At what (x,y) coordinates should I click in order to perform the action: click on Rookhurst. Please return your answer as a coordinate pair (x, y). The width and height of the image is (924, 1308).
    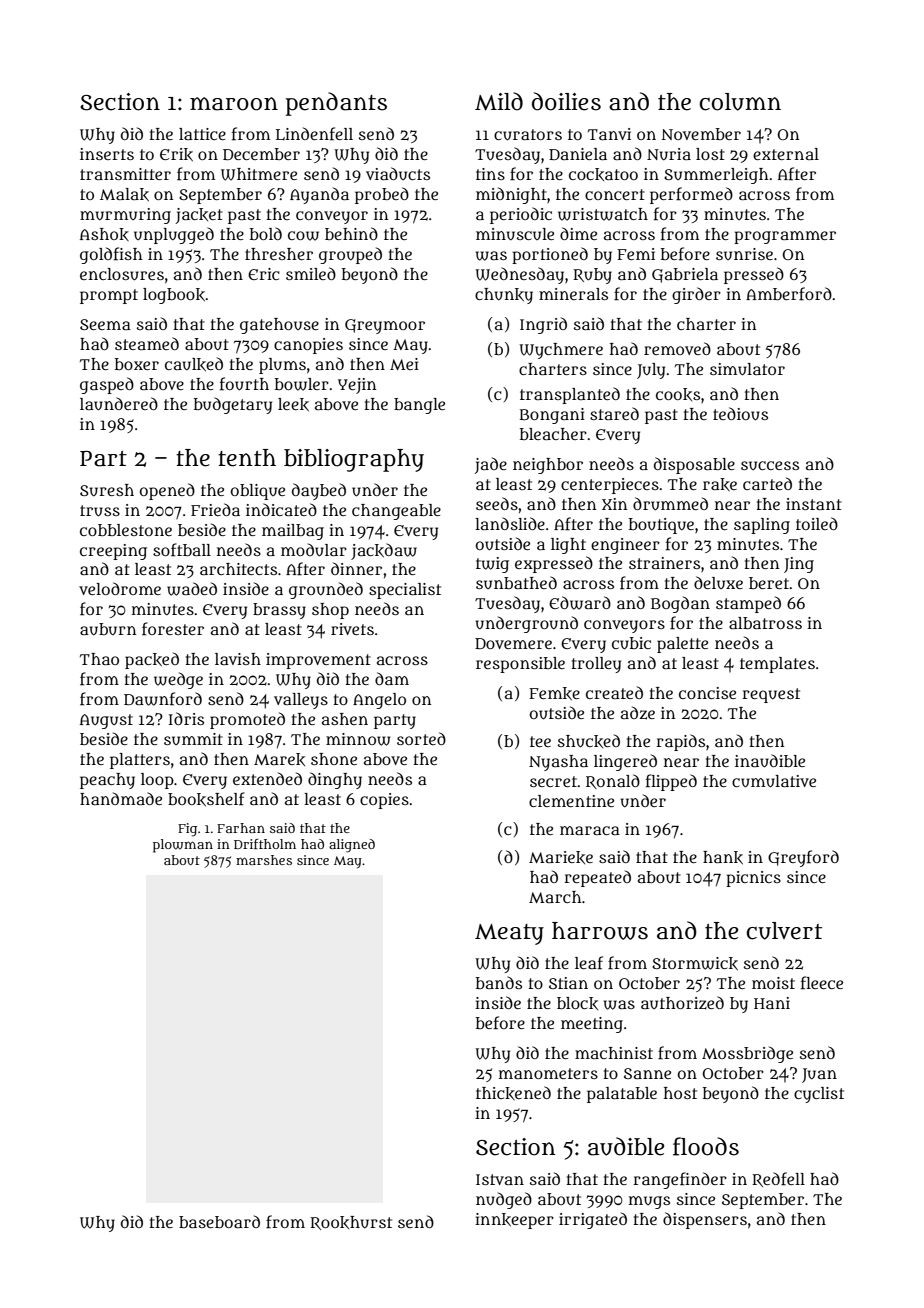
    Looking at the image, I should click on (351, 1223).
